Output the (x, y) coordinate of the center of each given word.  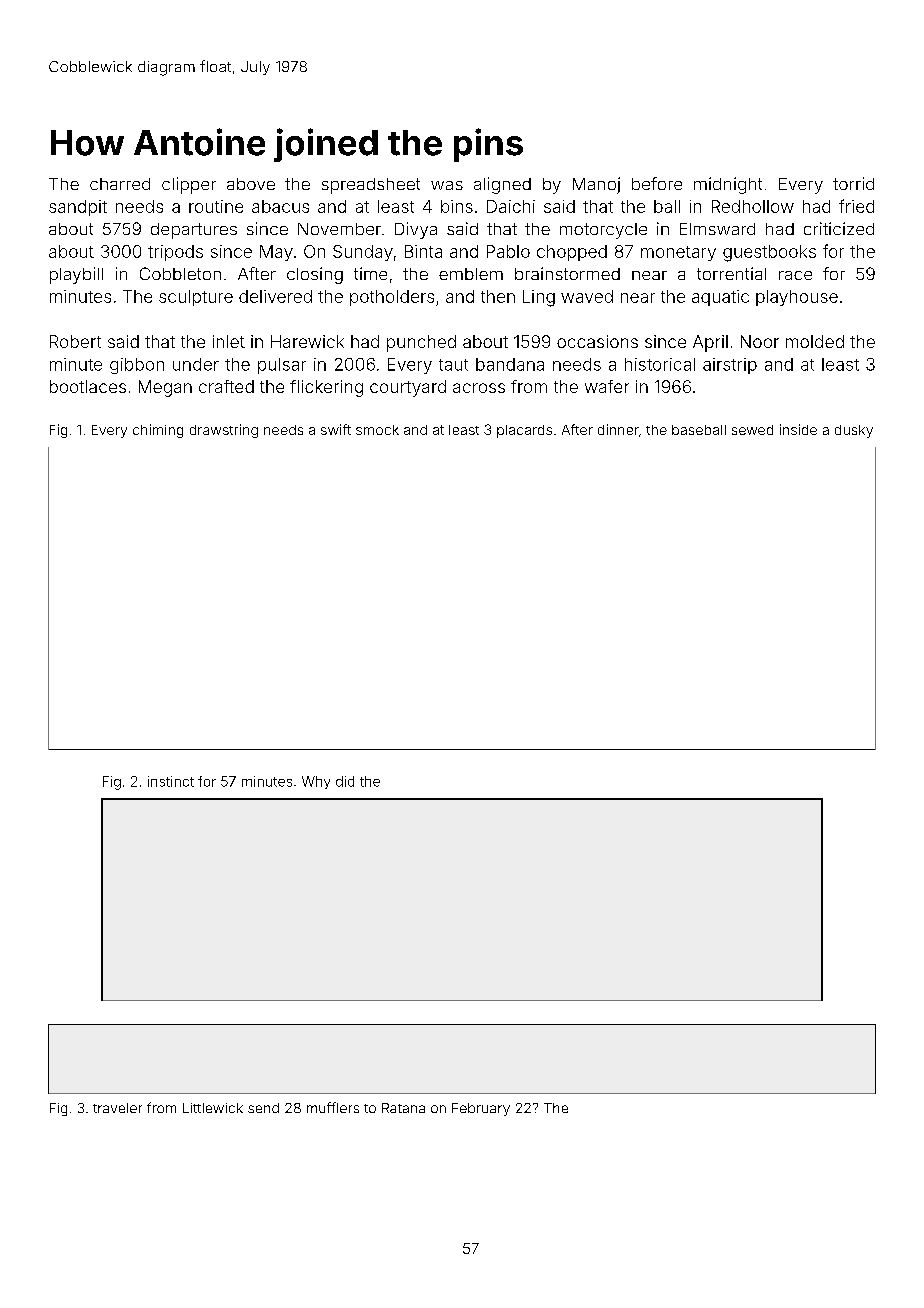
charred (120, 184)
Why (316, 782)
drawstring (224, 431)
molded (815, 341)
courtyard (408, 388)
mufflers (333, 1107)
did (345, 781)
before (657, 183)
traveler (117, 1108)
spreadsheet (371, 186)
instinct (171, 781)
